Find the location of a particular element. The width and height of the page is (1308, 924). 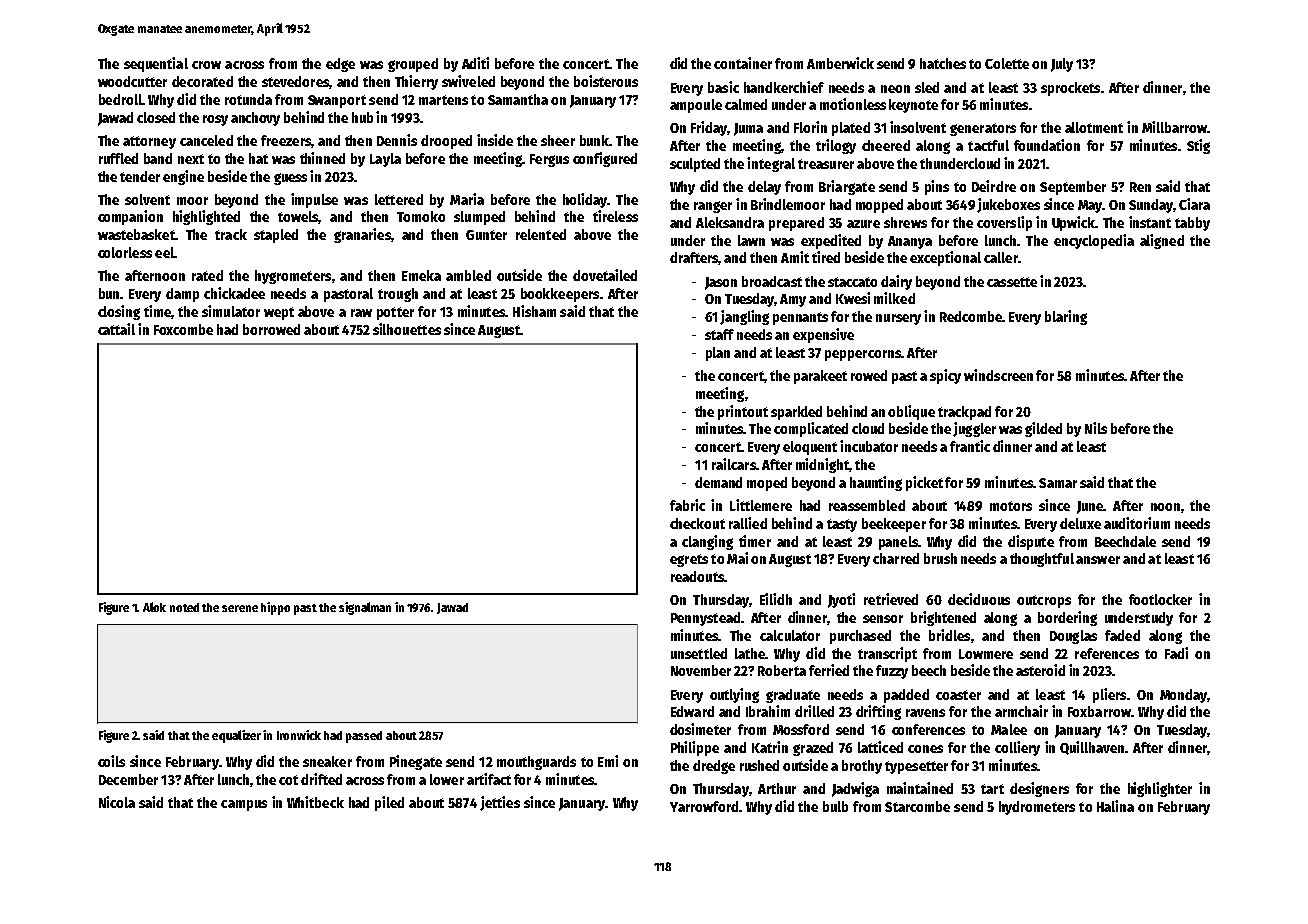

basic is located at coordinates (723, 87).
